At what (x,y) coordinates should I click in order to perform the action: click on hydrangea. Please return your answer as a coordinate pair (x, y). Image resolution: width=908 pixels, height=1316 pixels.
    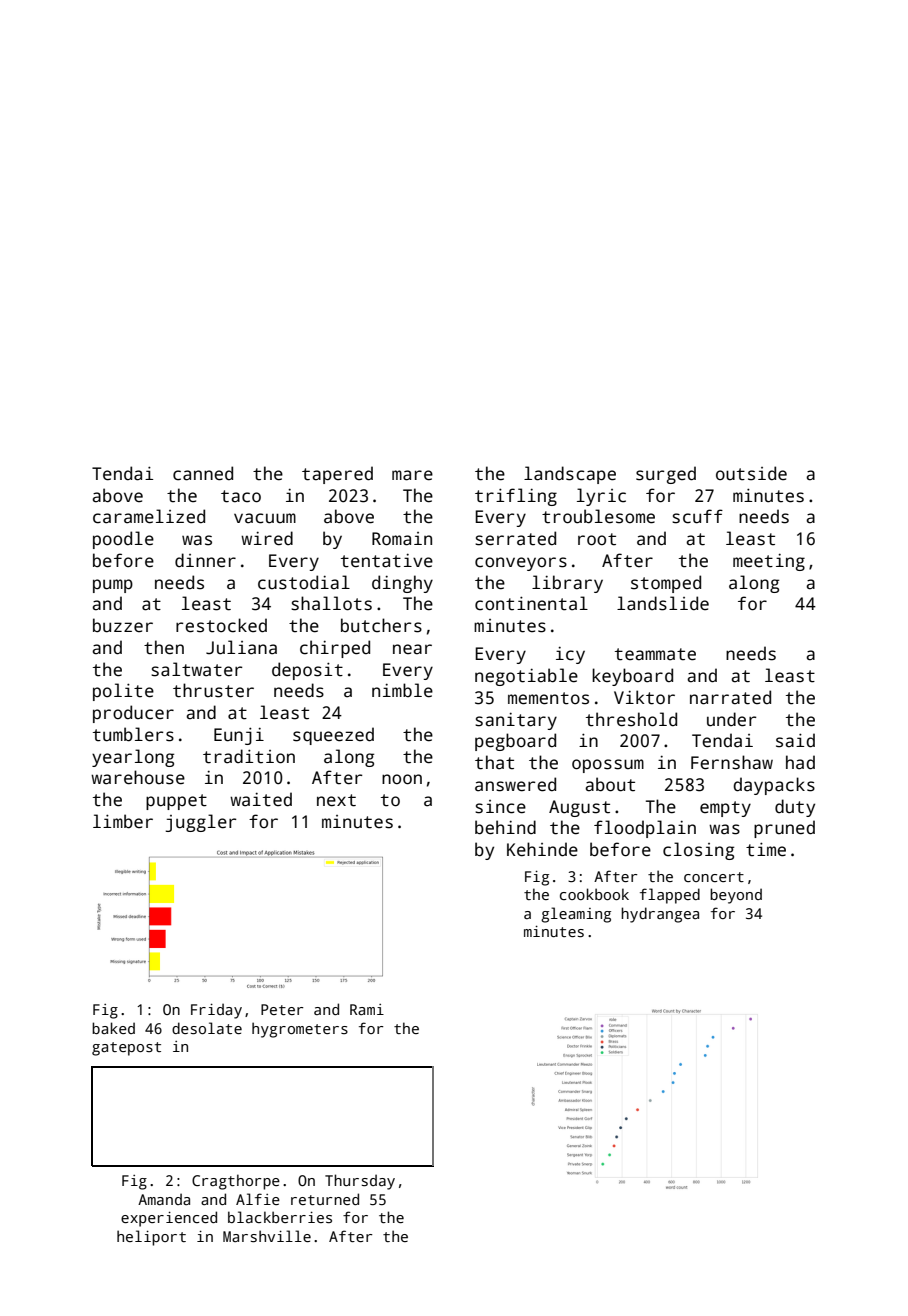
    Looking at the image, I should click on (660, 915).
